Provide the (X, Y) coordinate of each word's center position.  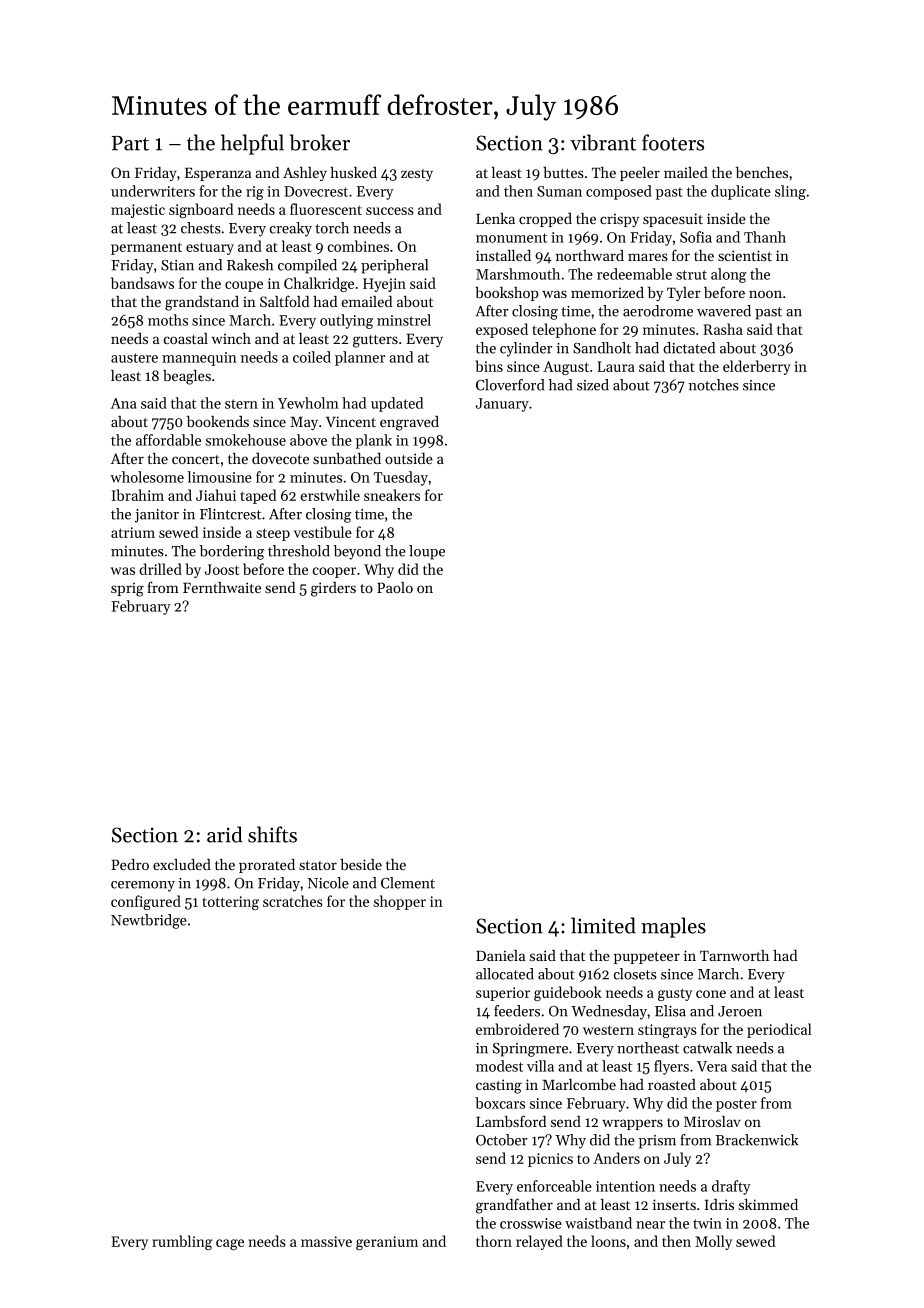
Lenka (495, 218)
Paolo (395, 587)
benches (762, 172)
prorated (267, 866)
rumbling (182, 1242)
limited (603, 925)
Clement (408, 883)
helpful (252, 144)
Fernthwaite (222, 587)
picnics (550, 1160)
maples (673, 927)
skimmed (768, 1204)
